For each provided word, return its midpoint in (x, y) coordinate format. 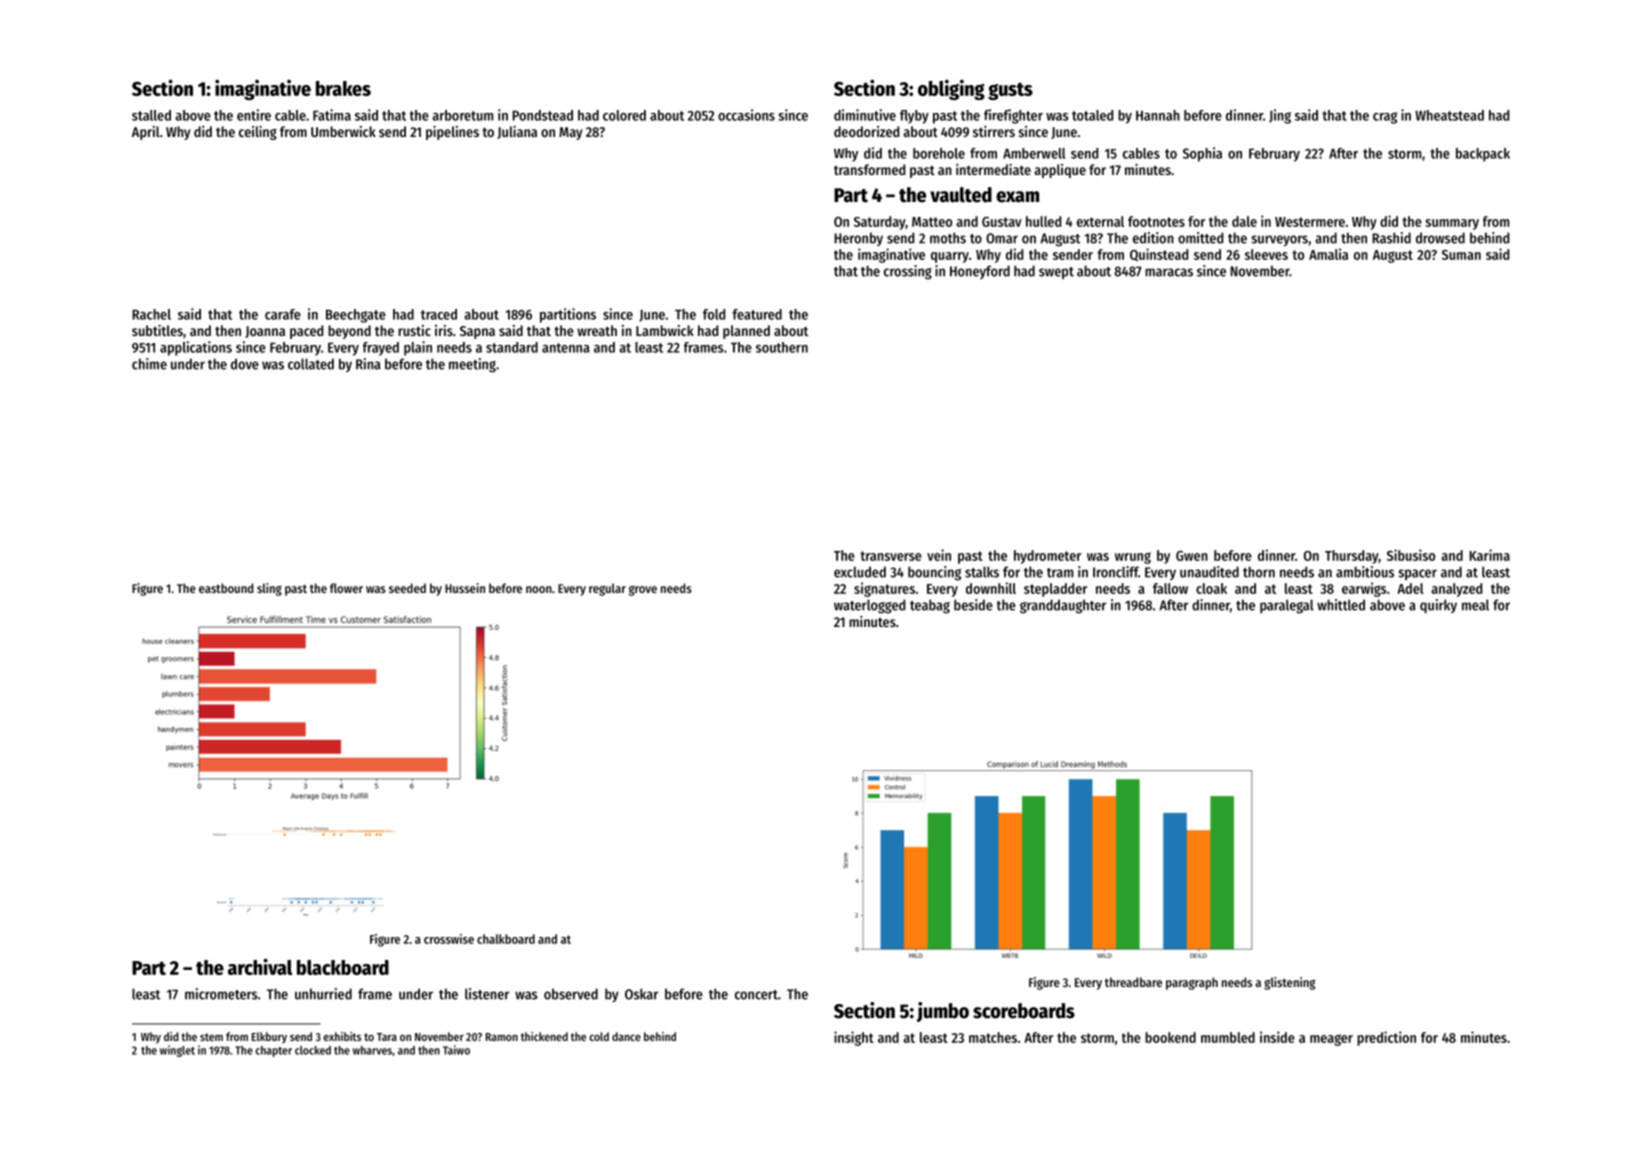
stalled (151, 115)
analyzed (1456, 590)
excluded (860, 572)
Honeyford (980, 272)
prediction (1386, 1038)
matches (993, 1037)
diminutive (865, 115)
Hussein (465, 588)
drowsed (1440, 238)
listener (487, 994)
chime (149, 364)
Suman (1461, 255)
